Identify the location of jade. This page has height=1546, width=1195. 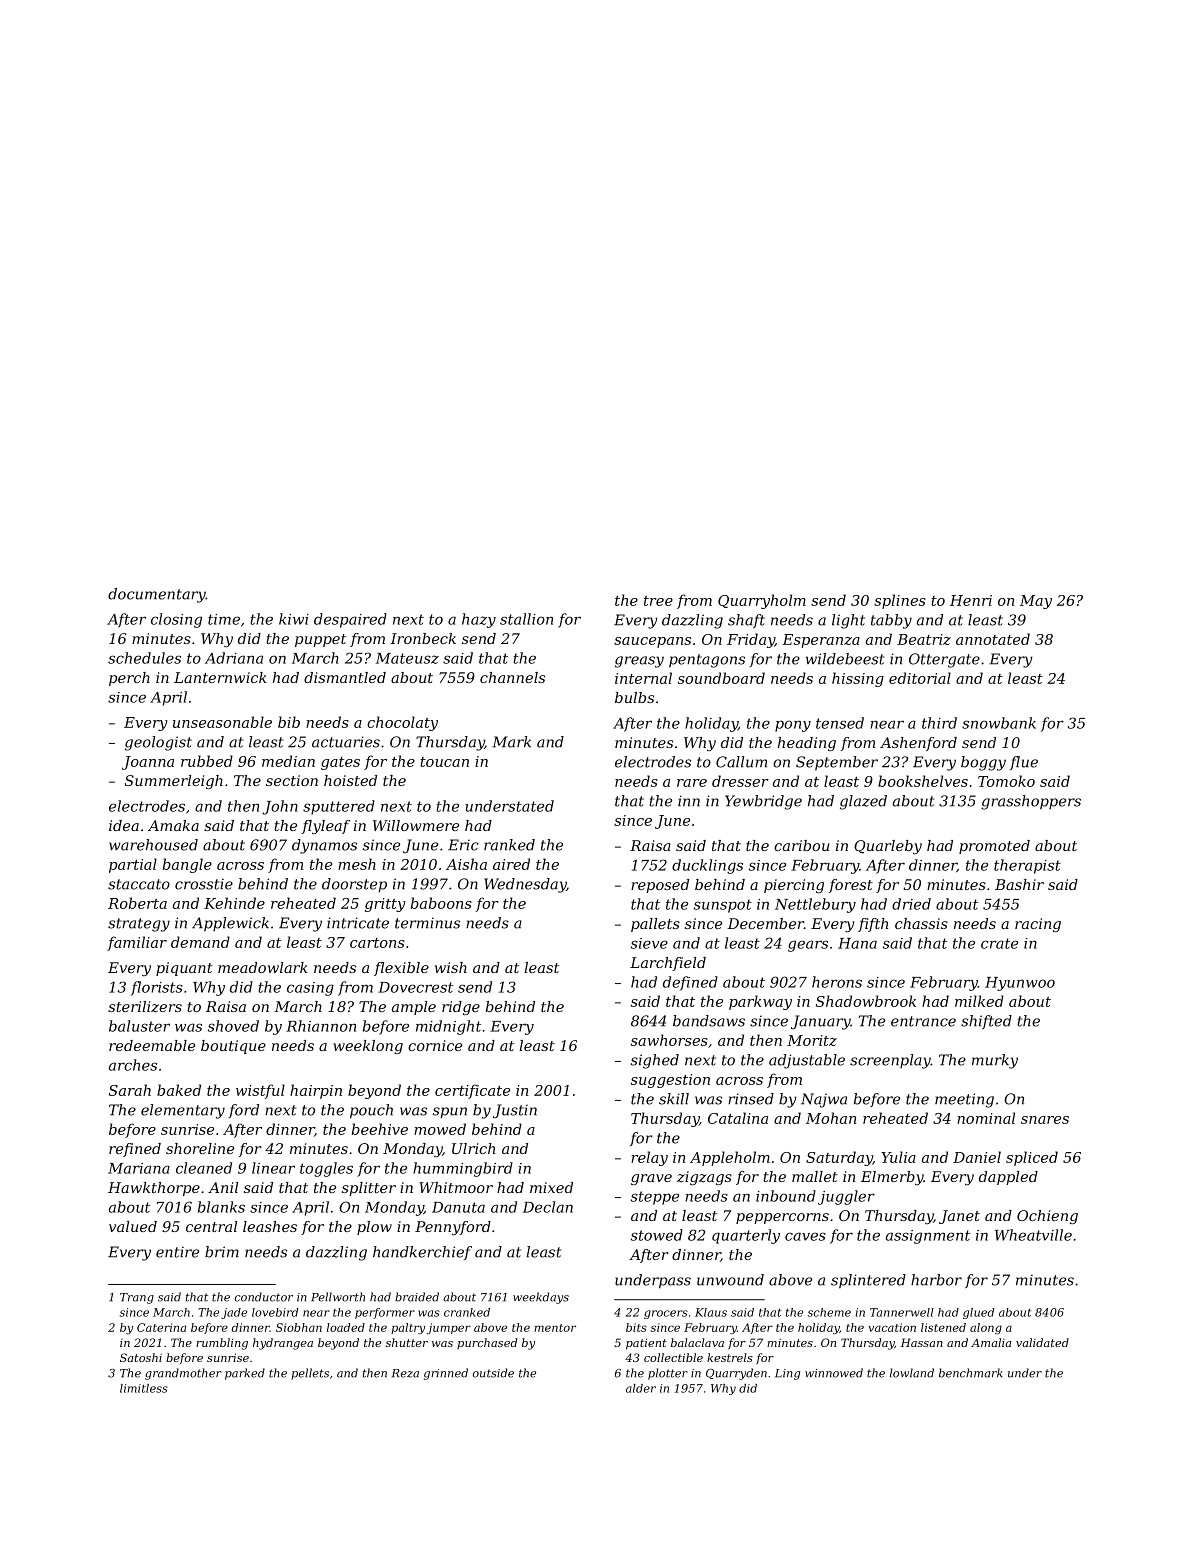
(234, 1313).
